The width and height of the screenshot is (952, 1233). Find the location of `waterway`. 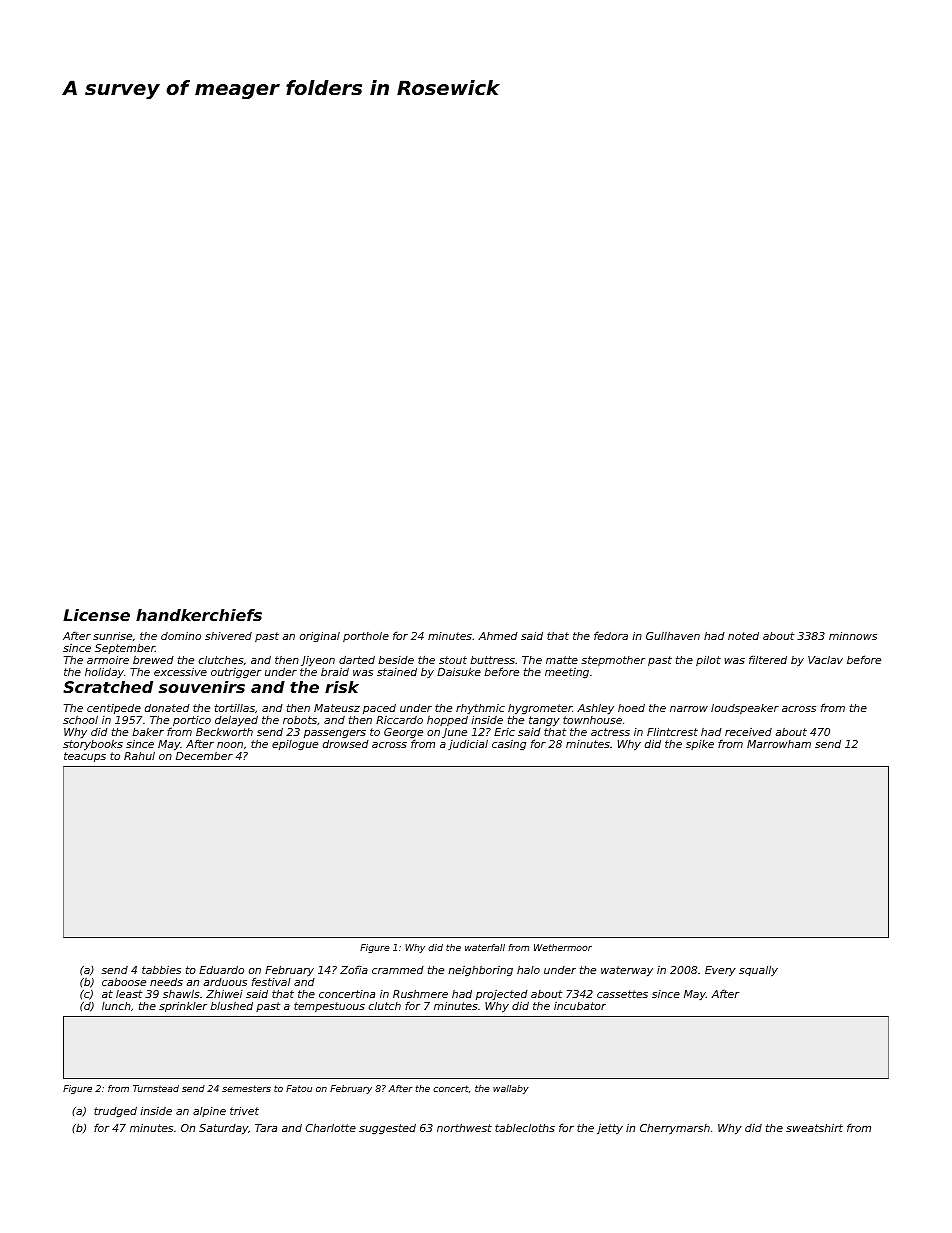

waterway is located at coordinates (627, 971).
